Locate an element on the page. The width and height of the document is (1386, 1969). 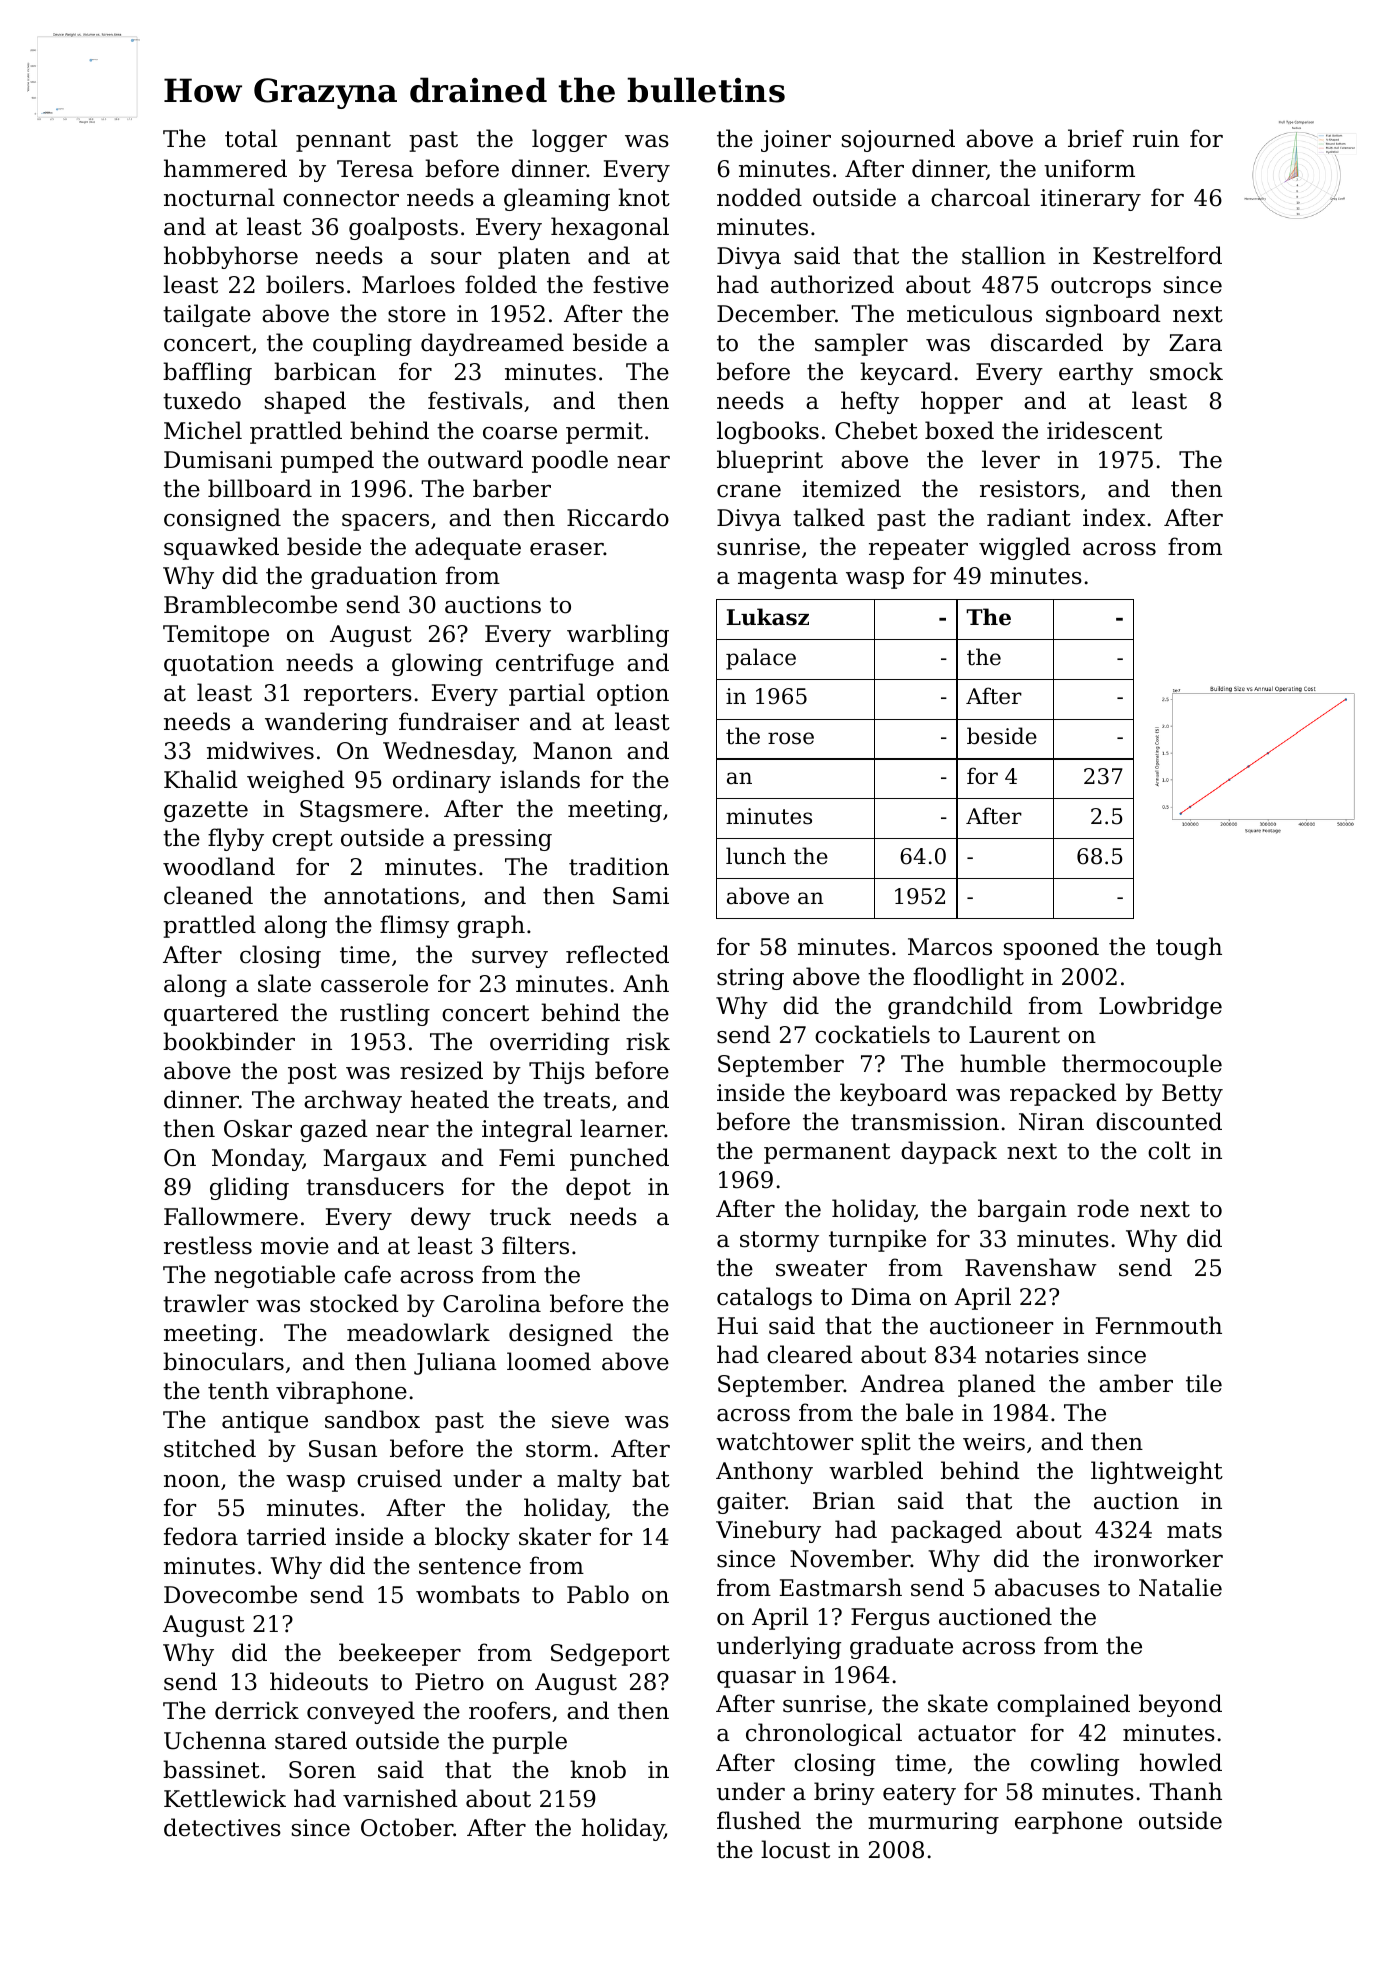
tough is located at coordinates (1189, 948).
